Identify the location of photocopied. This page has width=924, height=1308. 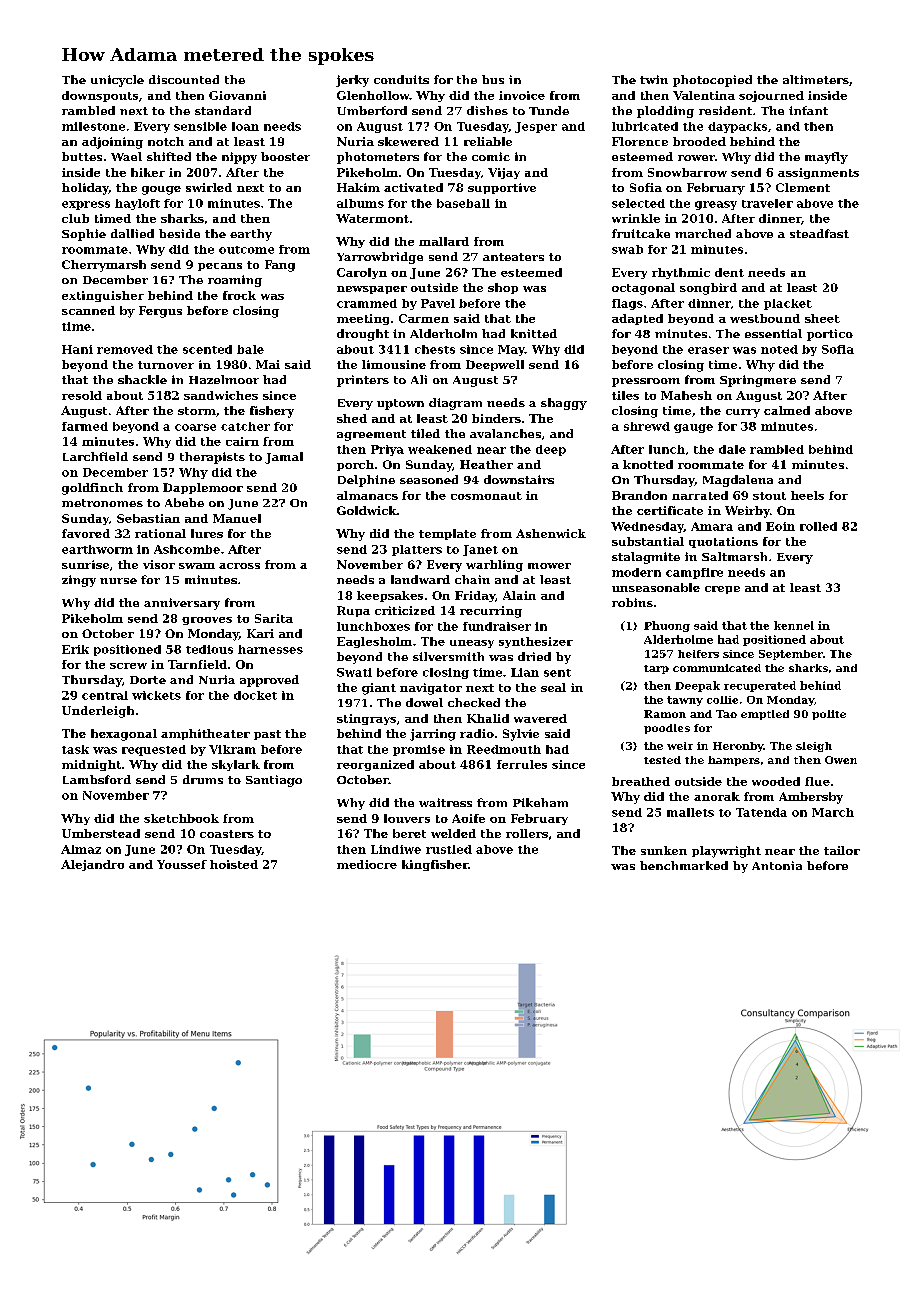
(712, 81).
